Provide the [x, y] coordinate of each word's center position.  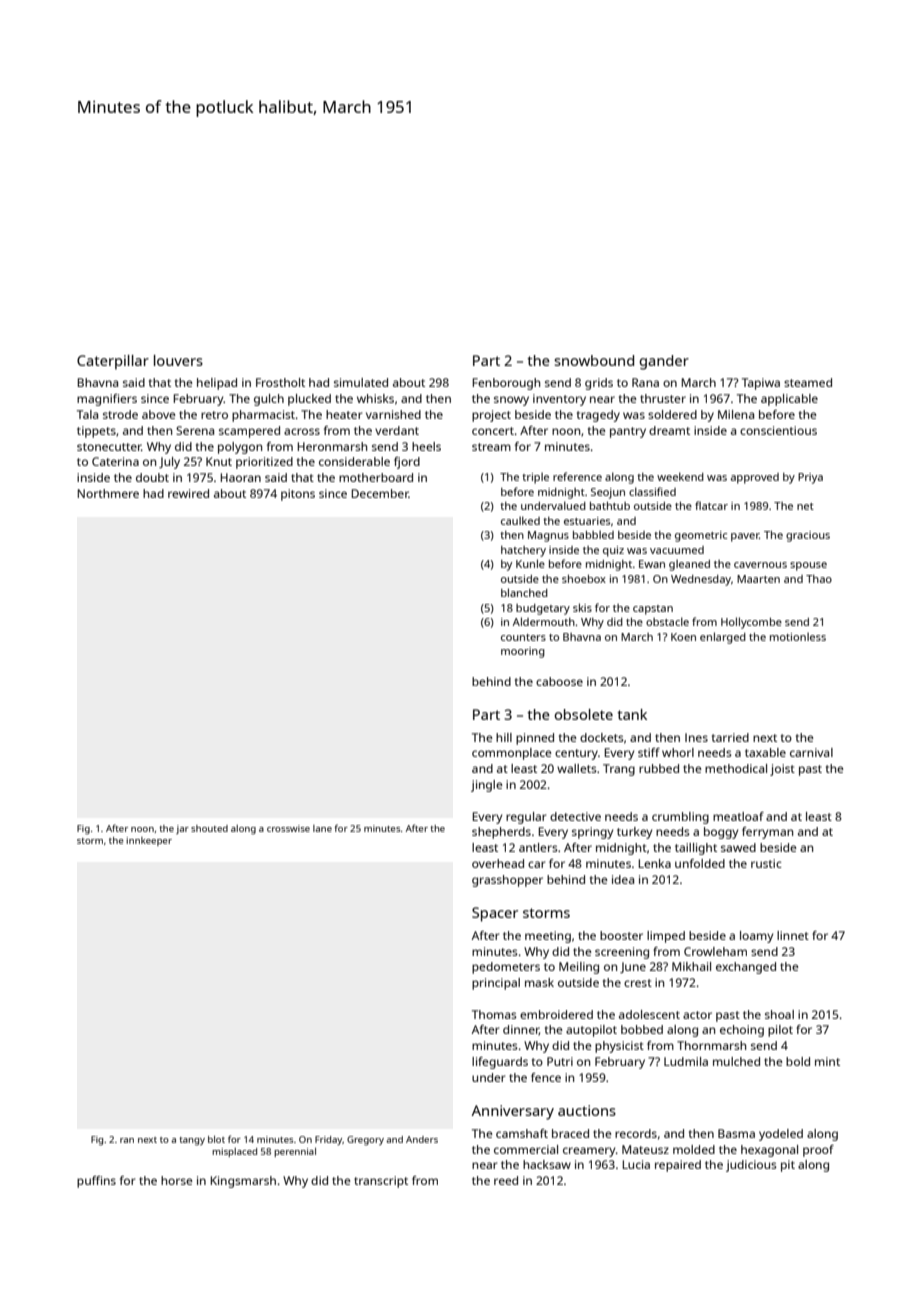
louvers [178, 360]
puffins [96, 1182]
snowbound [594, 360]
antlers [538, 847]
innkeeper [149, 841]
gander [664, 362]
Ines [696, 737]
